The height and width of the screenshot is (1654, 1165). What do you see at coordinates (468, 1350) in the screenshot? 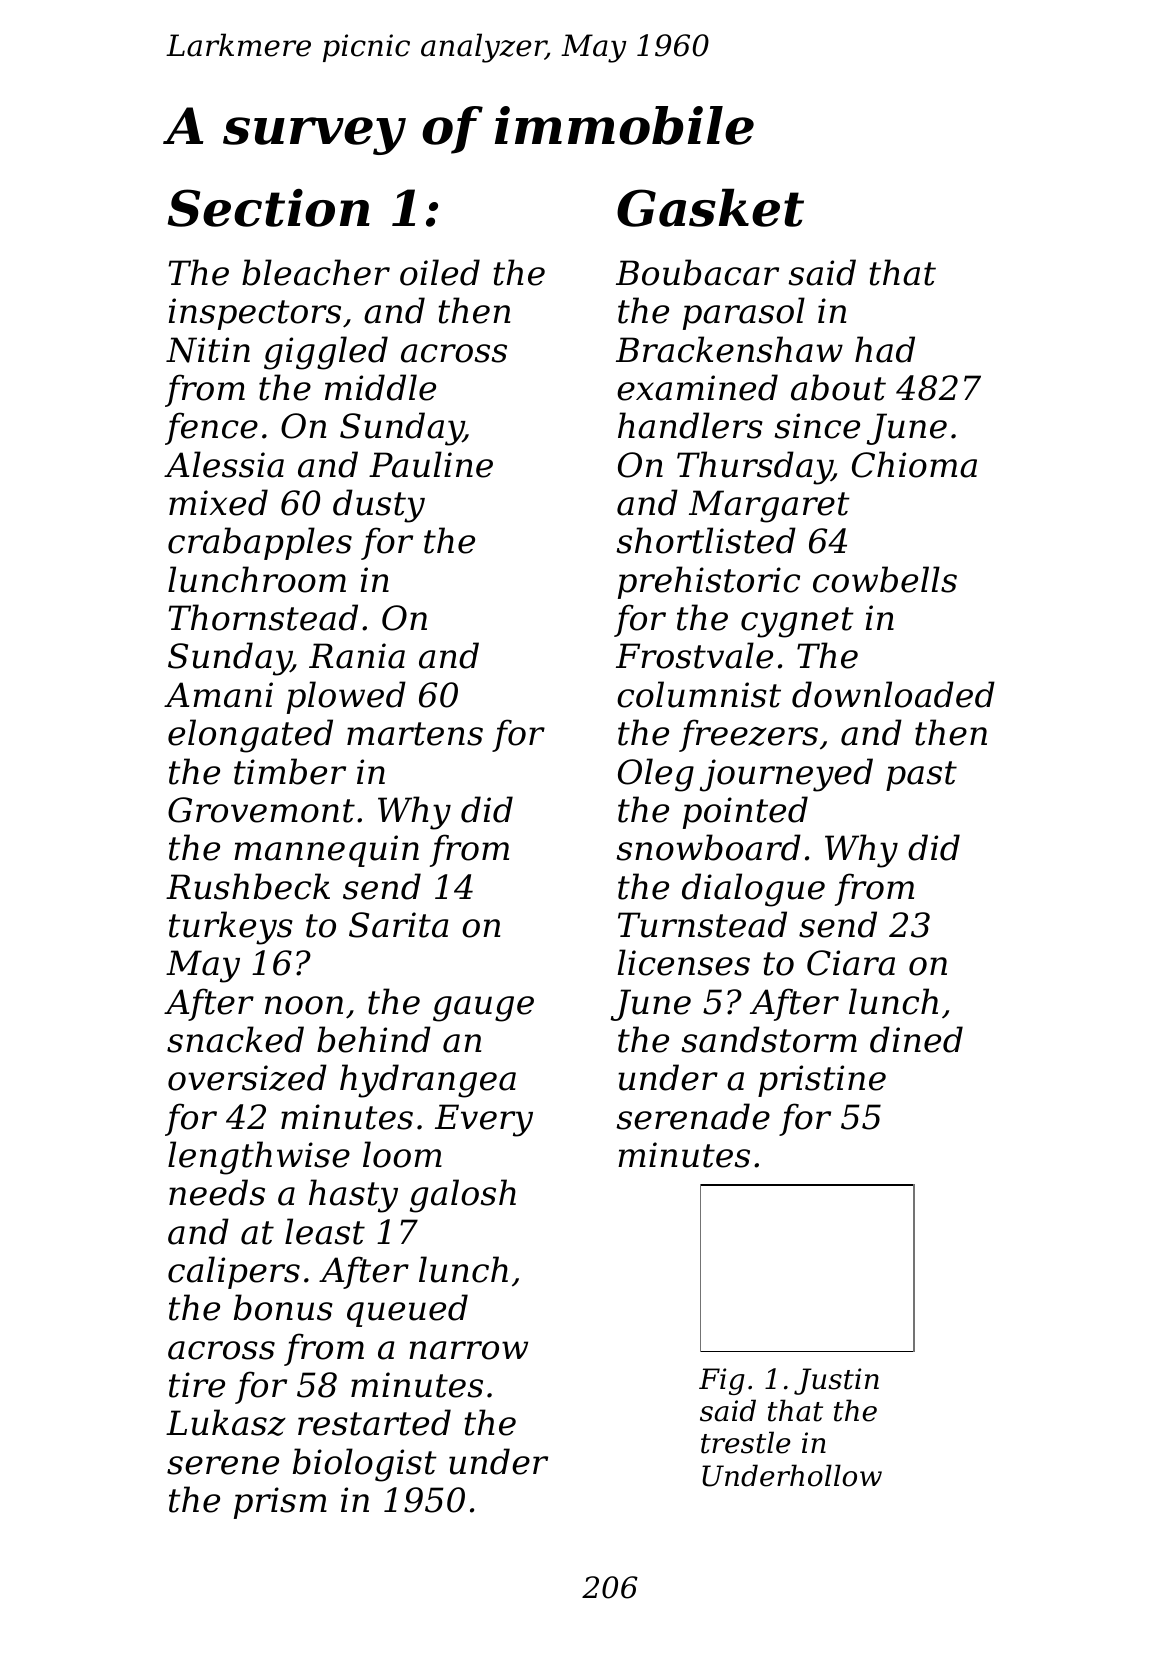
I see `narrow` at bounding box center [468, 1350].
